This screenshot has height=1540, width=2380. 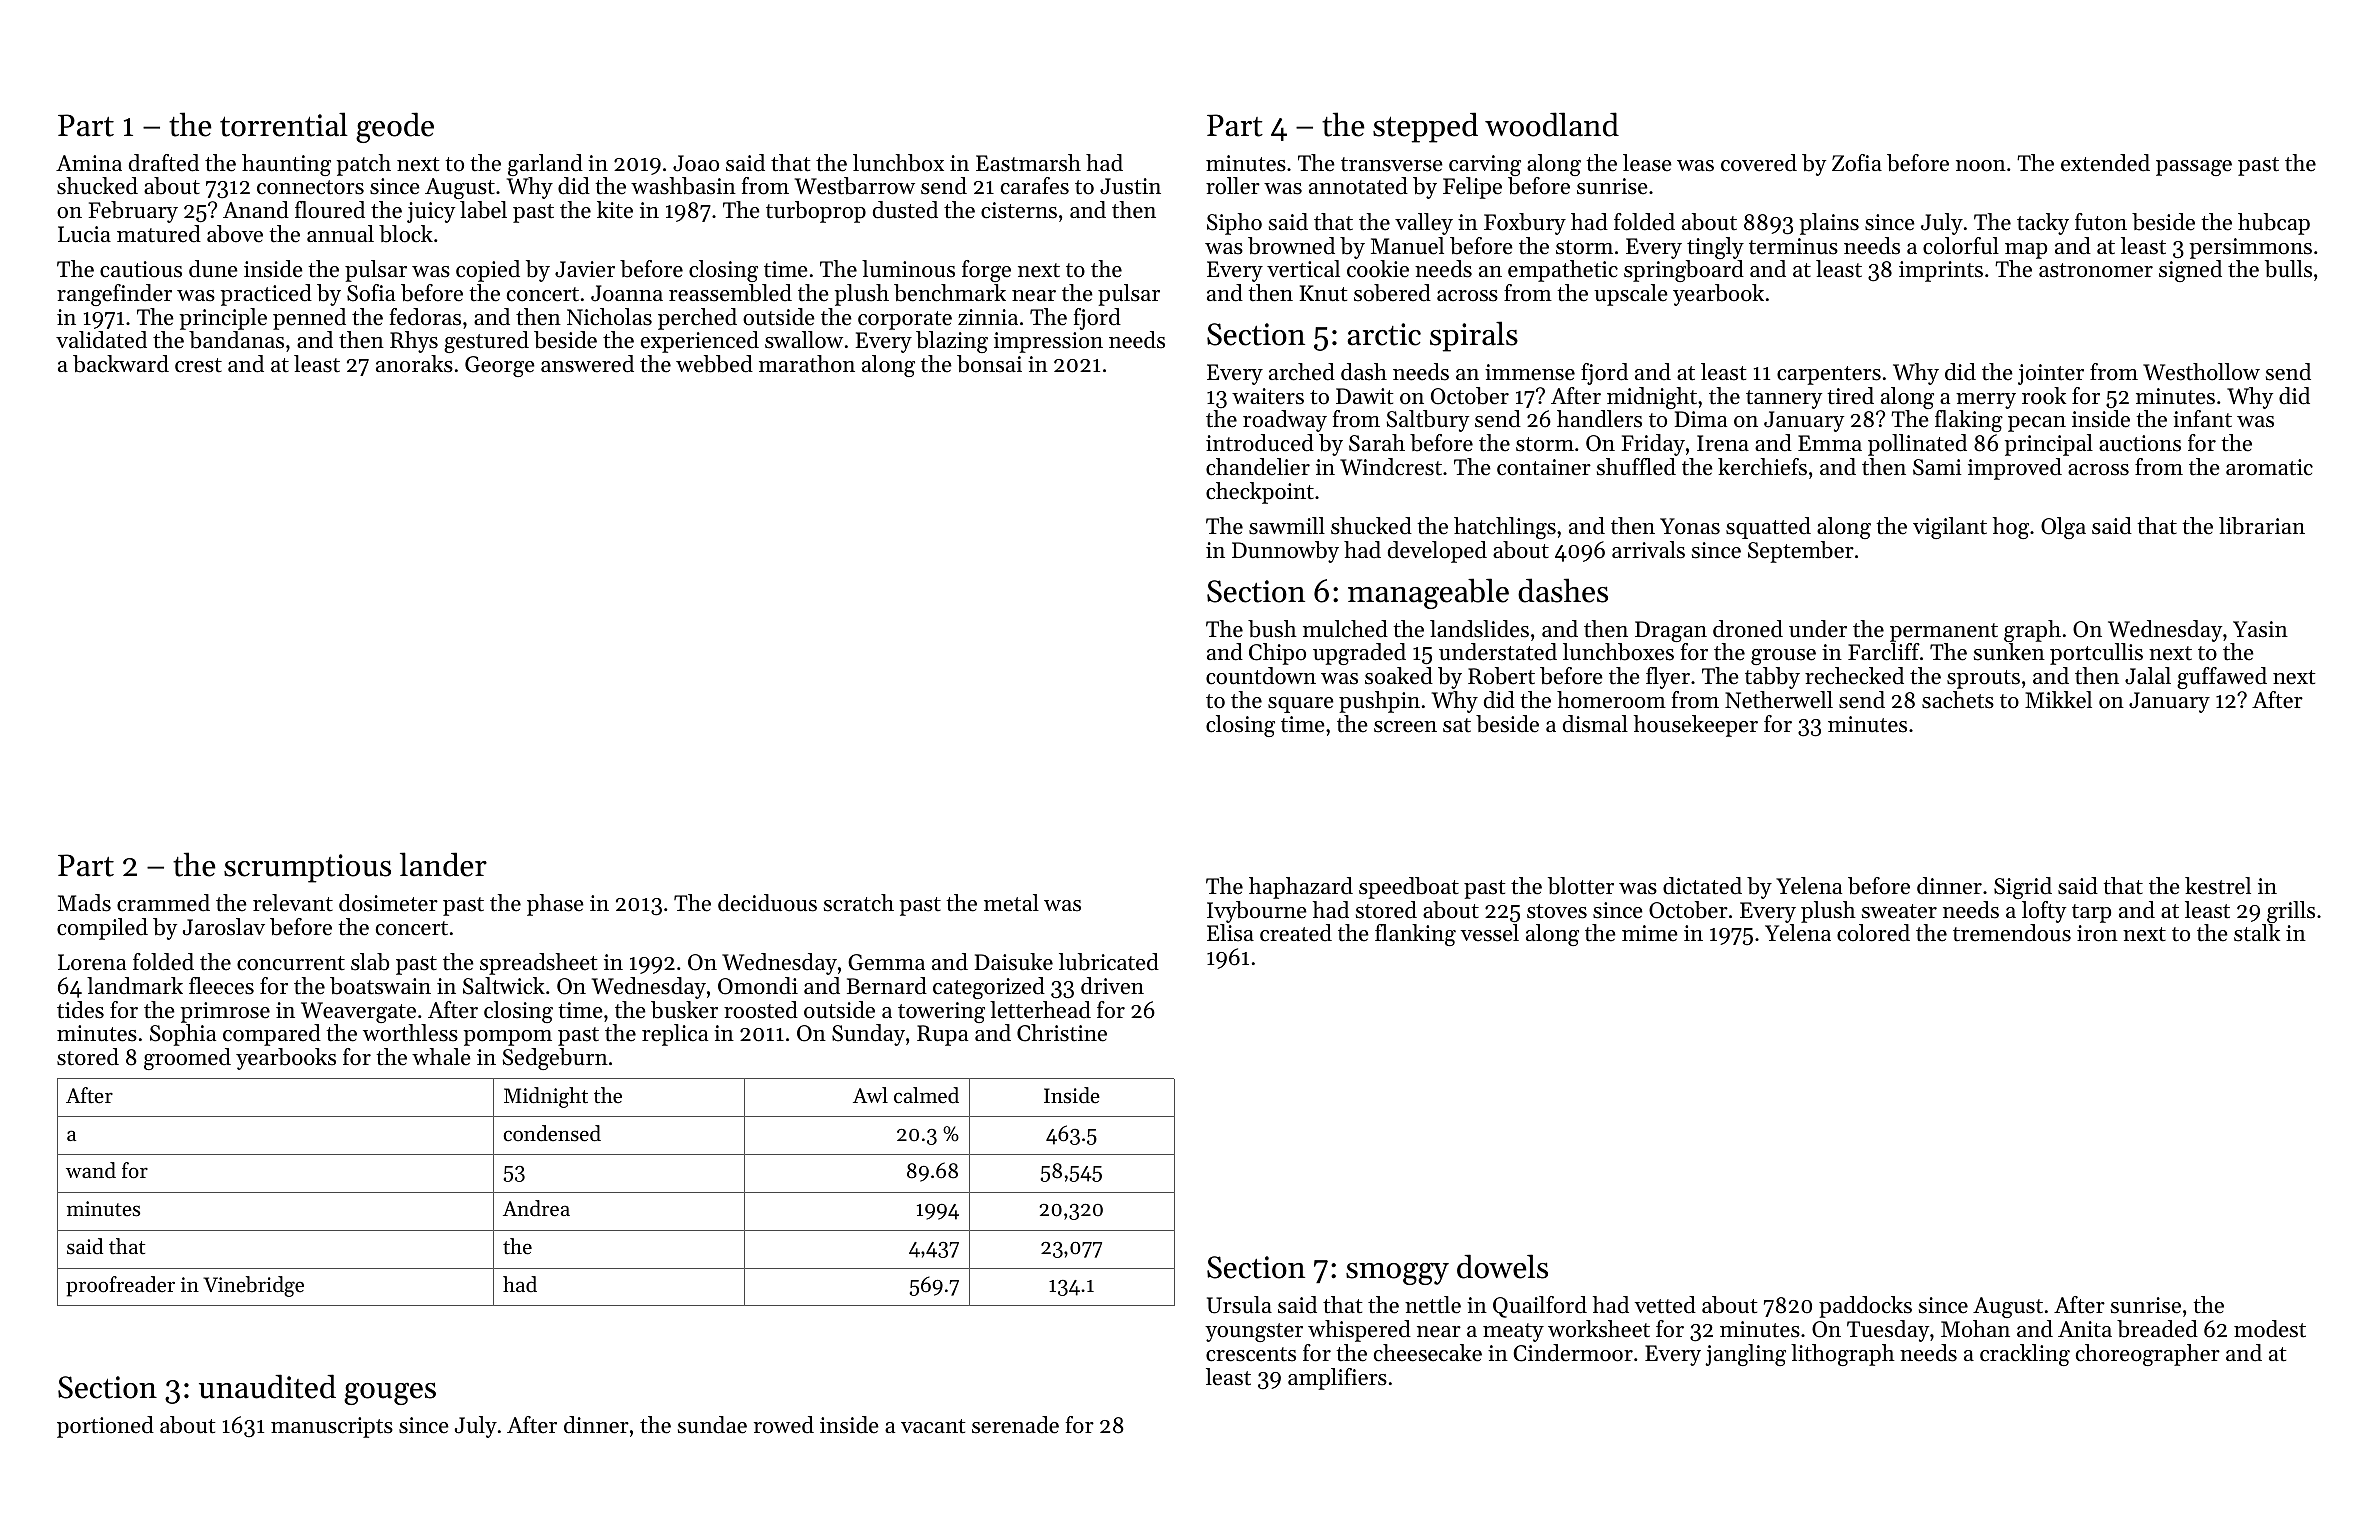 What do you see at coordinates (2097, 933) in the screenshot?
I see `iron` at bounding box center [2097, 933].
